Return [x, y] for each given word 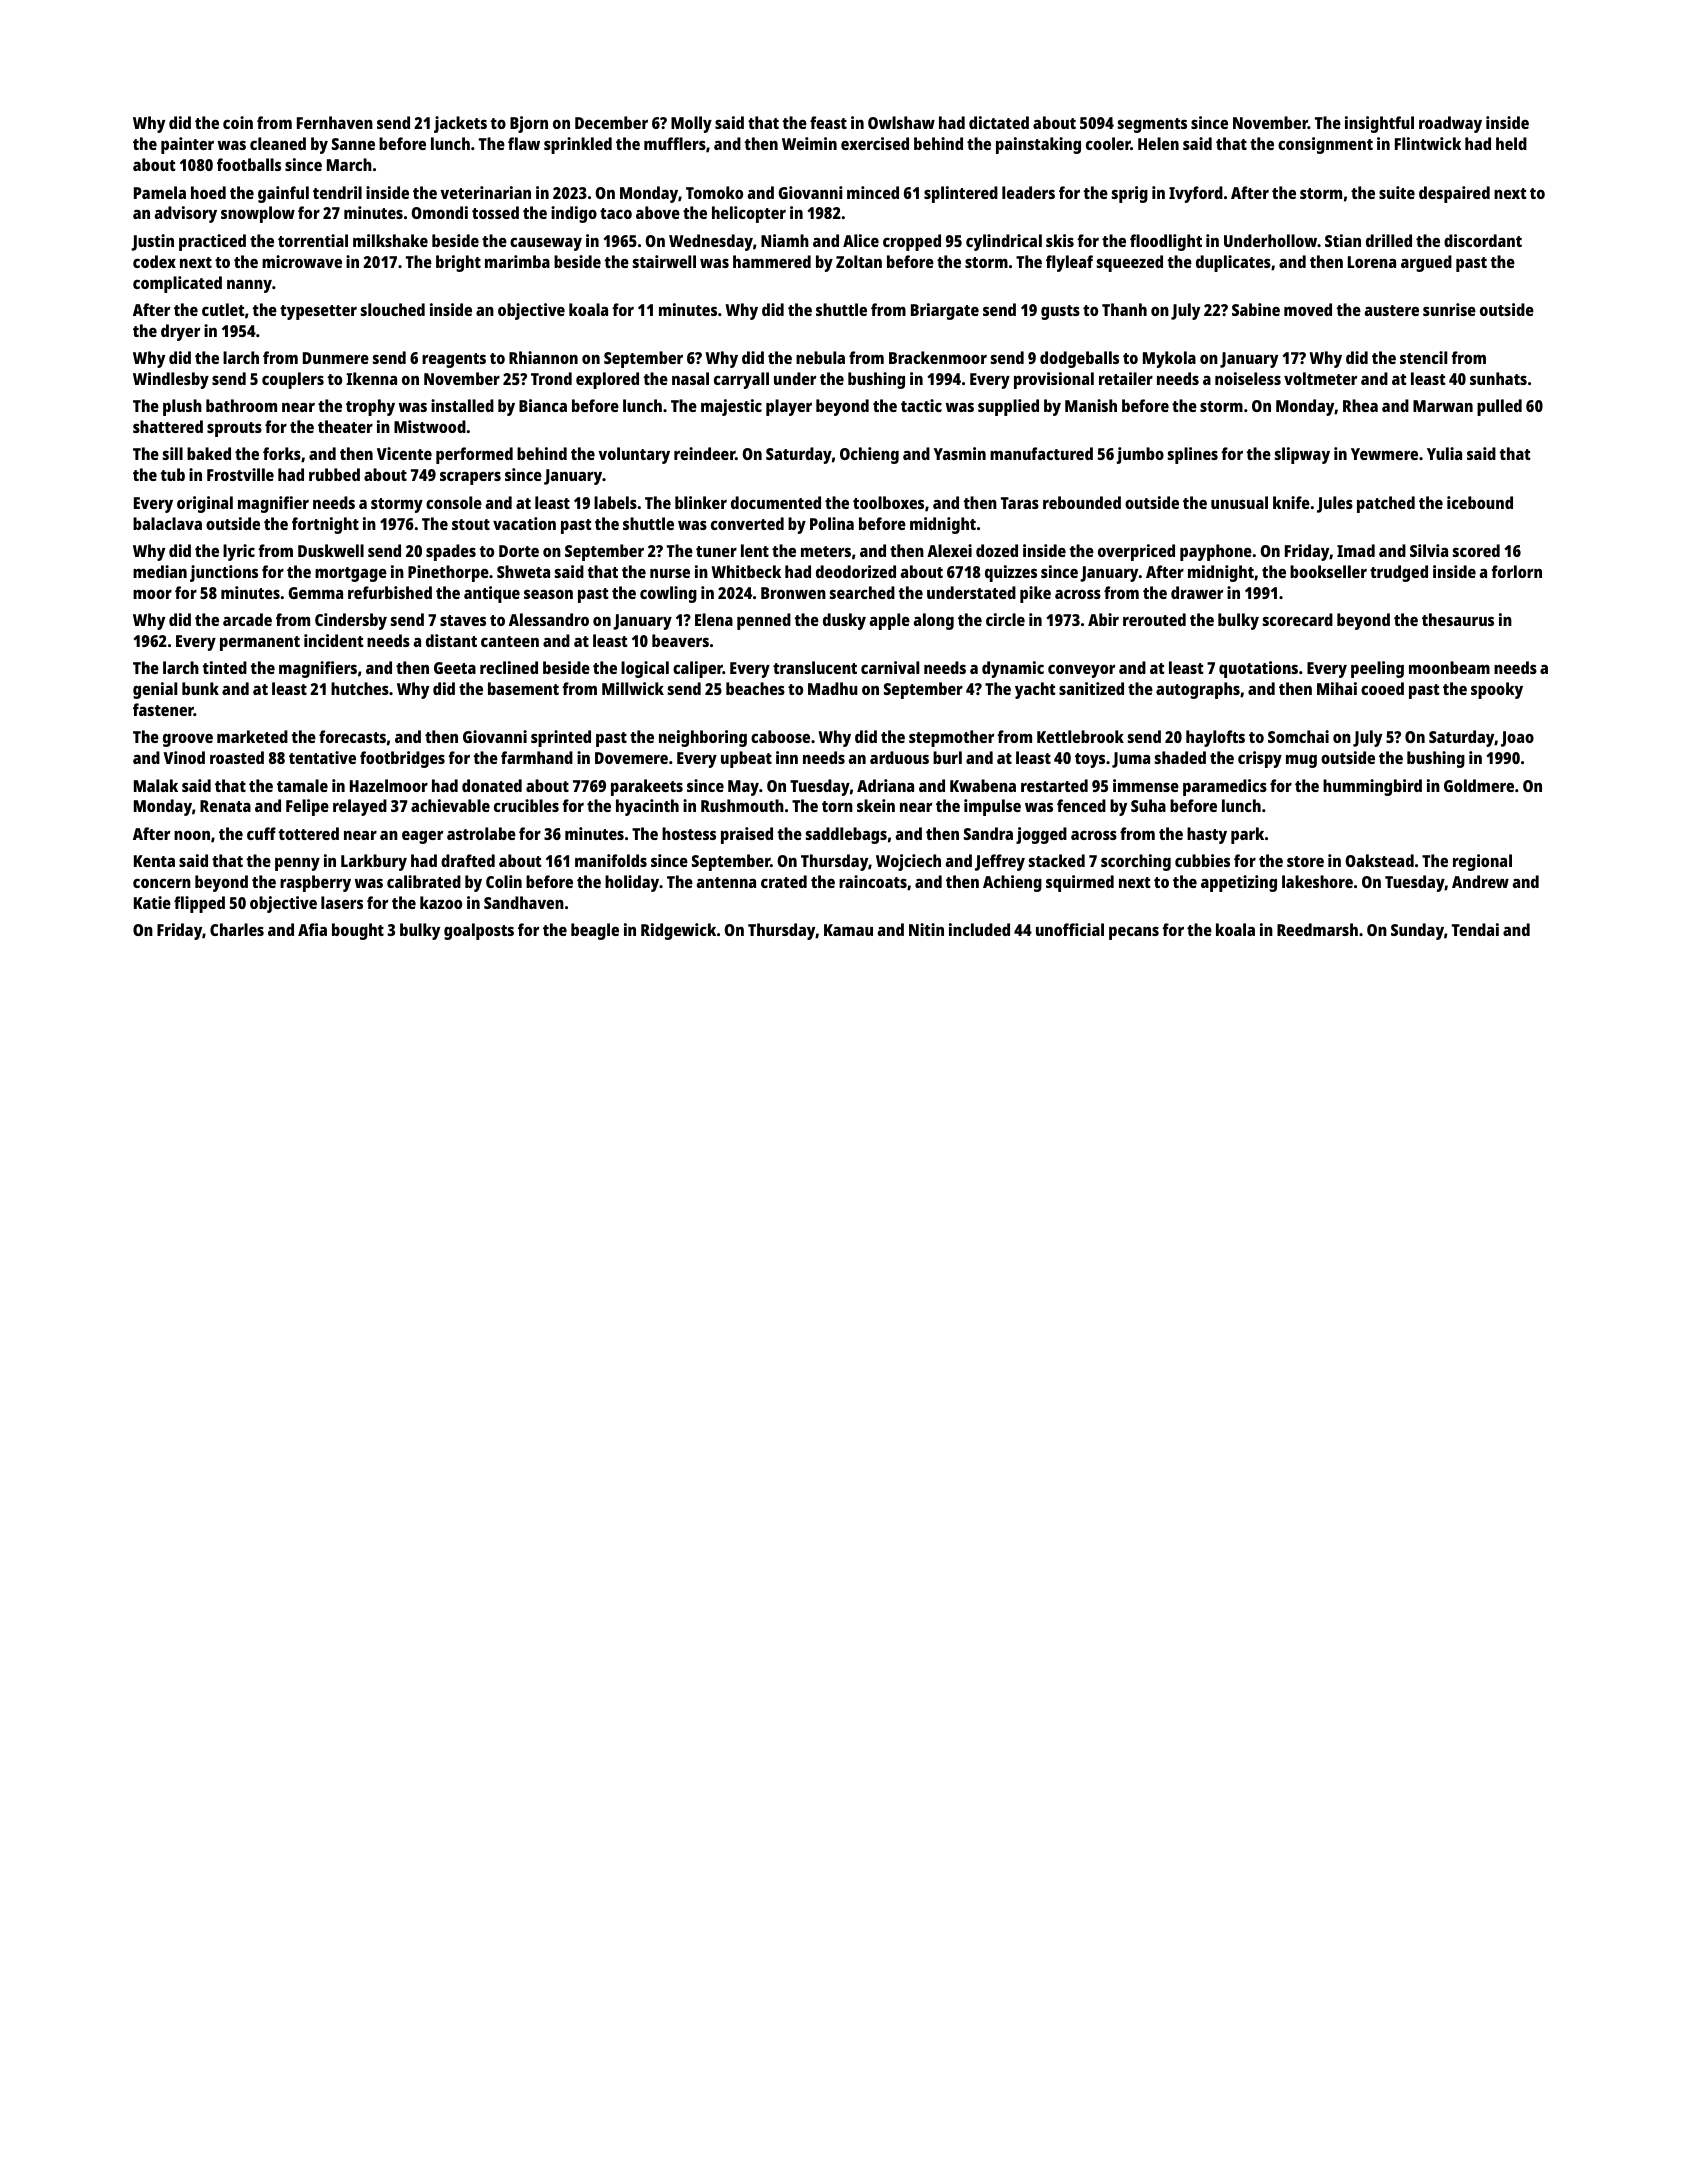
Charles [237, 929]
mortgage [351, 574]
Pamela [160, 192]
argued [1426, 263]
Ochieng [869, 455]
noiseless [1248, 378]
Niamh [785, 240]
